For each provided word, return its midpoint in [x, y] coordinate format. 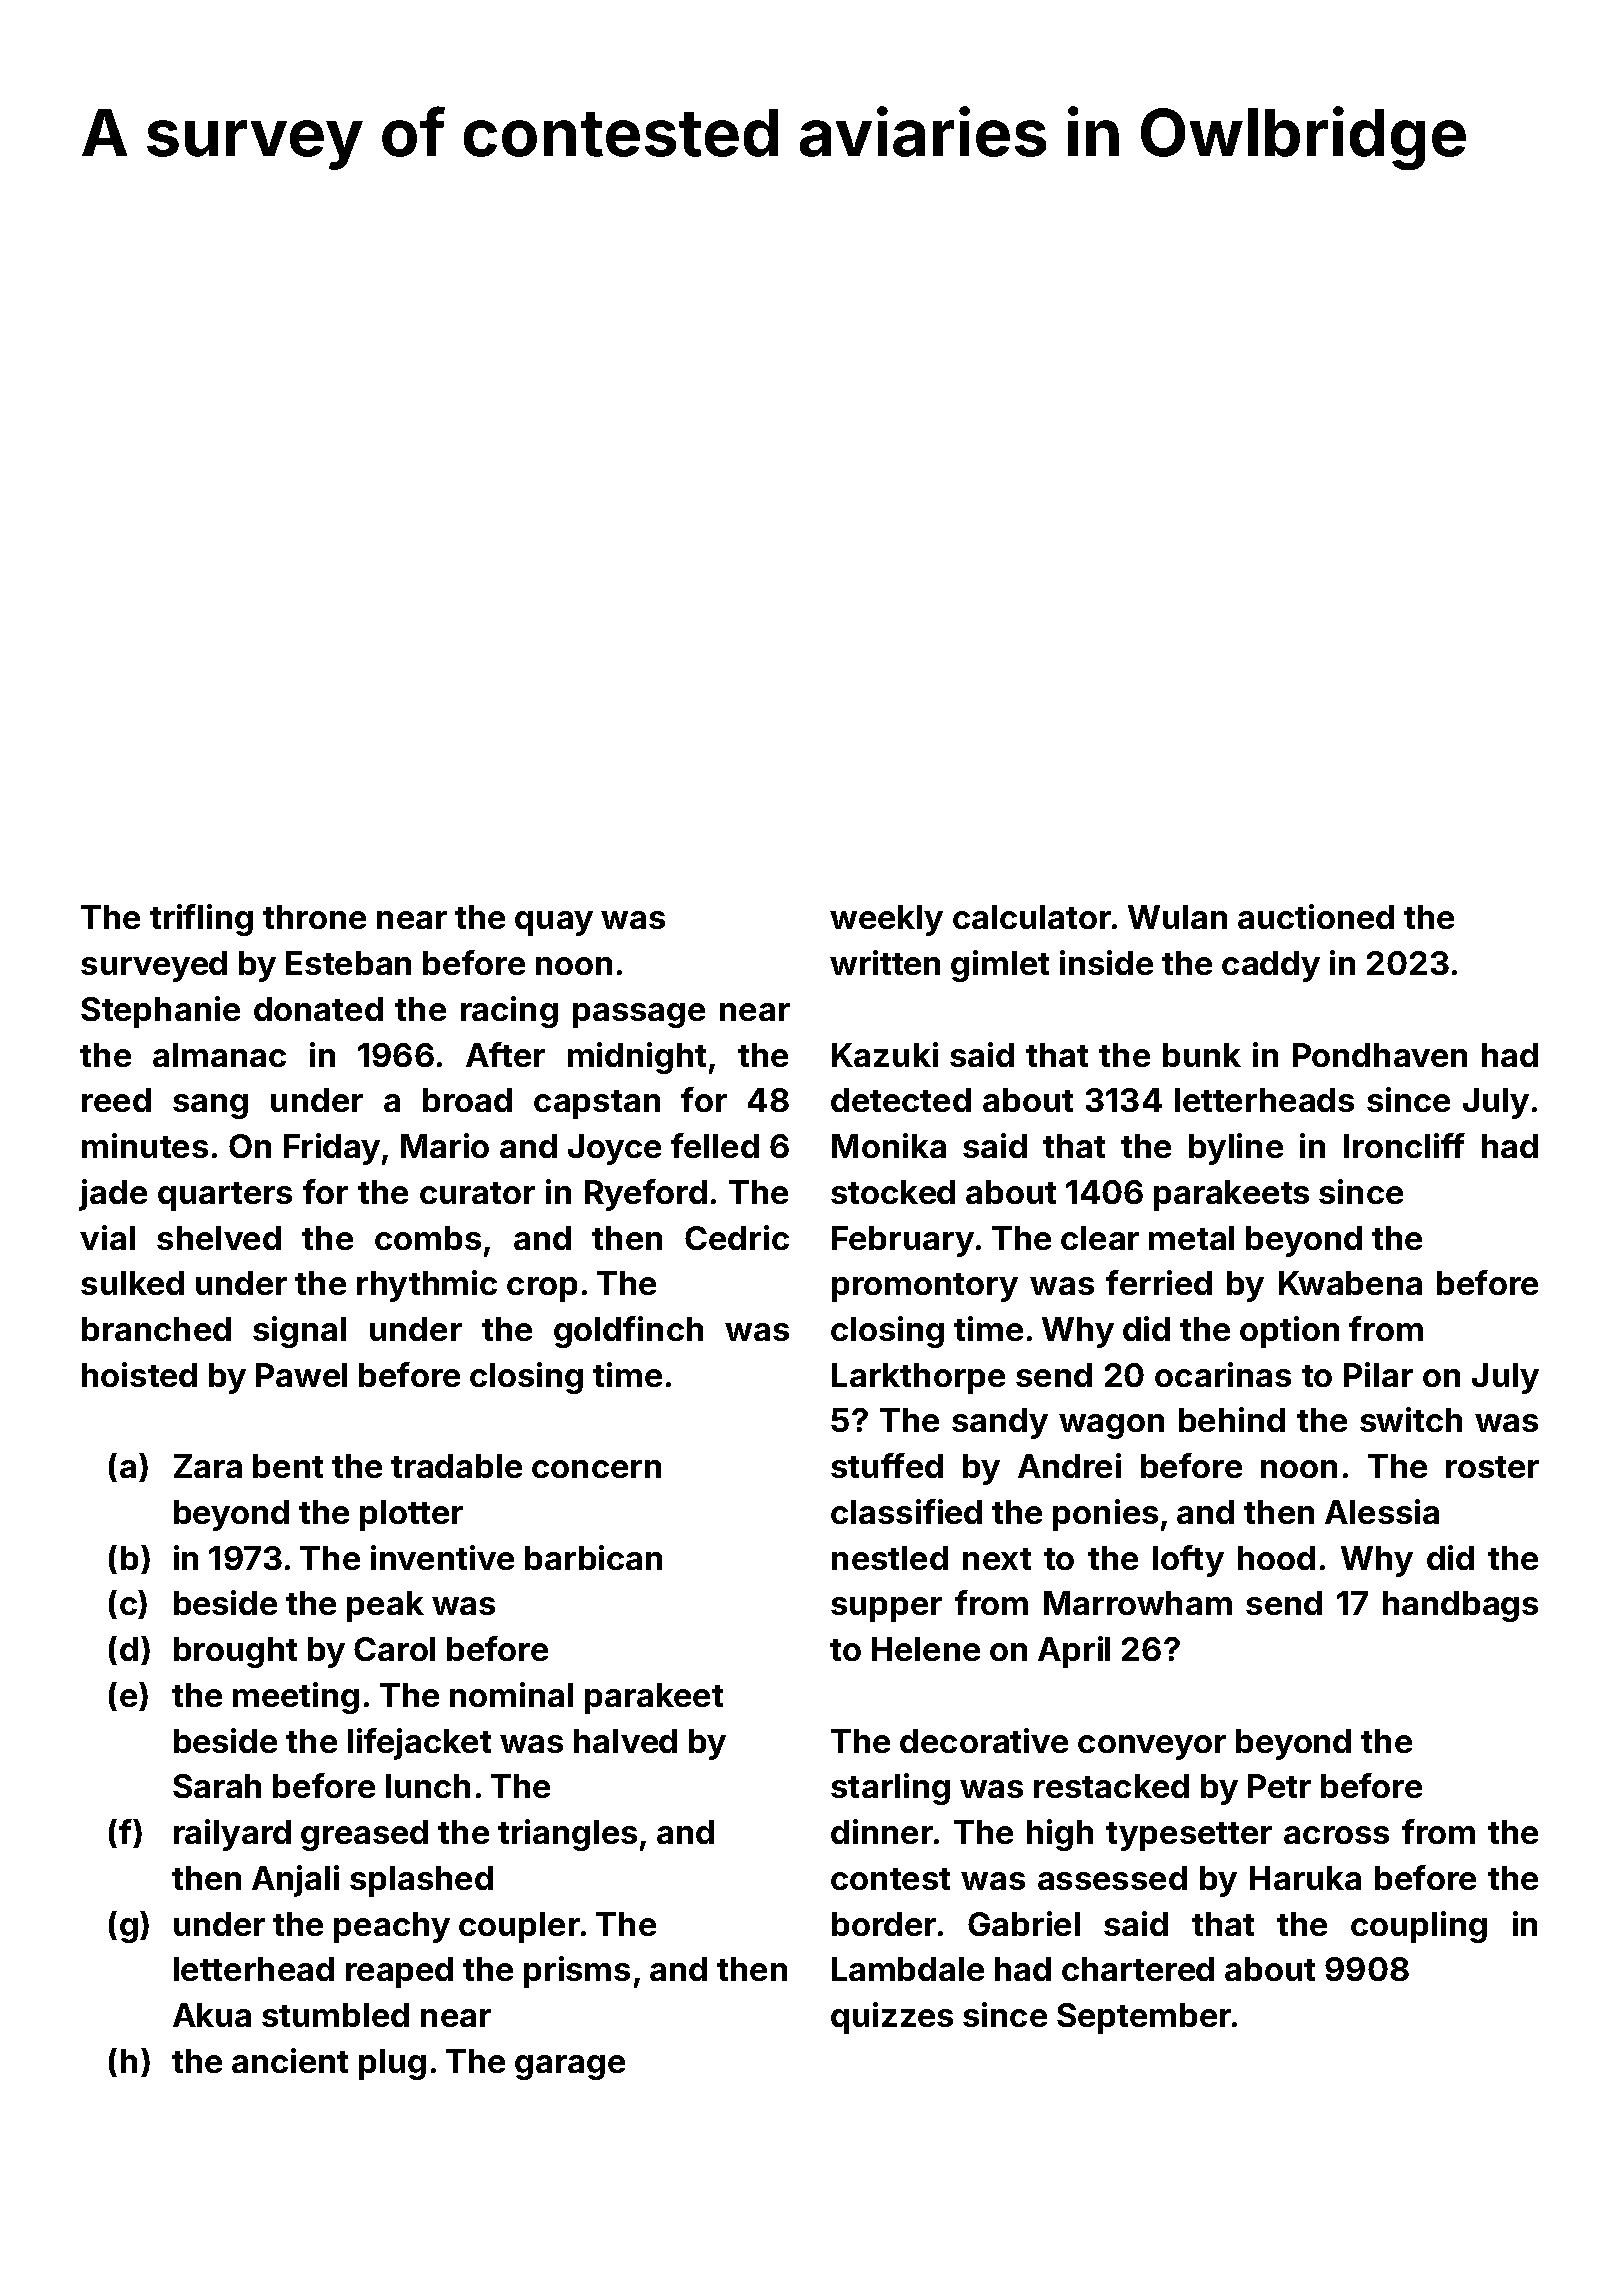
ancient [290, 2060]
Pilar [1378, 1374]
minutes [145, 1145]
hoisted [139, 1374]
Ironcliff [1404, 1145]
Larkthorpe [918, 1378]
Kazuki [885, 1054]
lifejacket [419, 1744]
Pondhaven [1380, 1055]
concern [596, 1469]
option [1289, 1332]
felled [715, 1145]
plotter [411, 1515]
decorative [984, 1740]
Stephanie [160, 1012]
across [1336, 1835]
